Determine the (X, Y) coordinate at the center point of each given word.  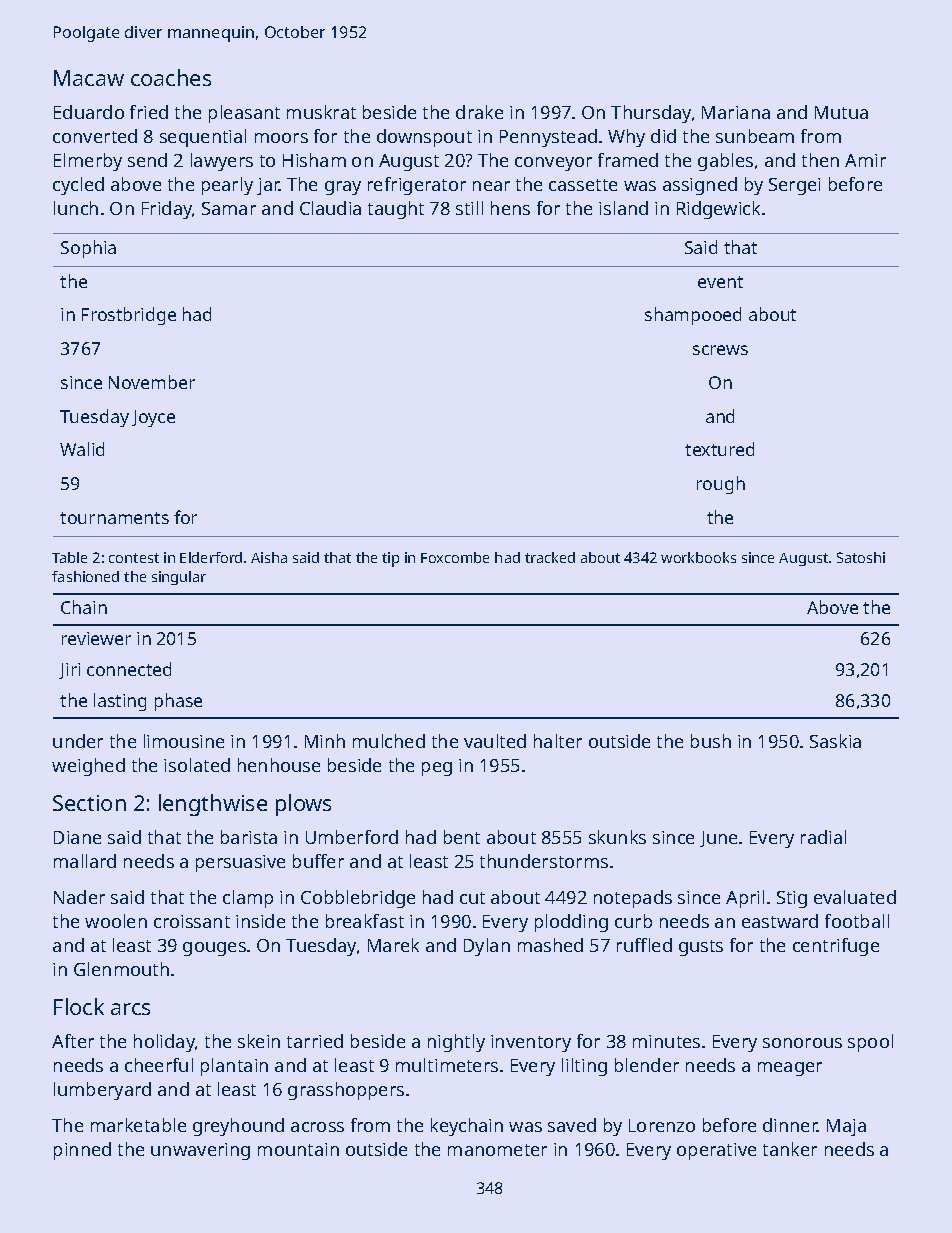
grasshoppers (346, 1091)
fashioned (85, 576)
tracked (550, 557)
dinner (790, 1125)
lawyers (222, 162)
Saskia (835, 741)
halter (558, 741)
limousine (184, 741)
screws (720, 350)
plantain (234, 1067)
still (469, 208)
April (745, 899)
